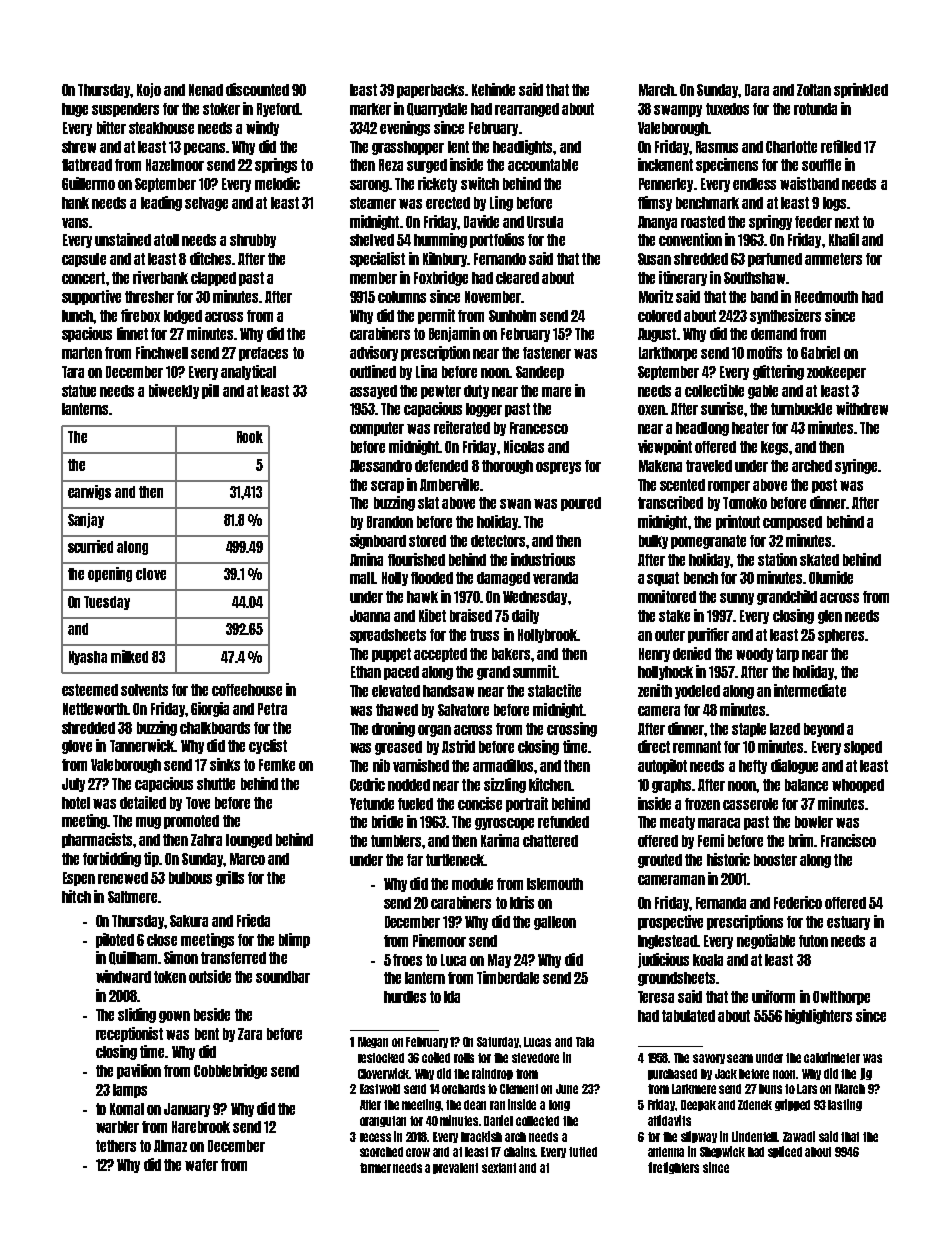 The image size is (952, 1233). What do you see at coordinates (722, 1152) in the image?
I see `Shepwick` at bounding box center [722, 1152].
